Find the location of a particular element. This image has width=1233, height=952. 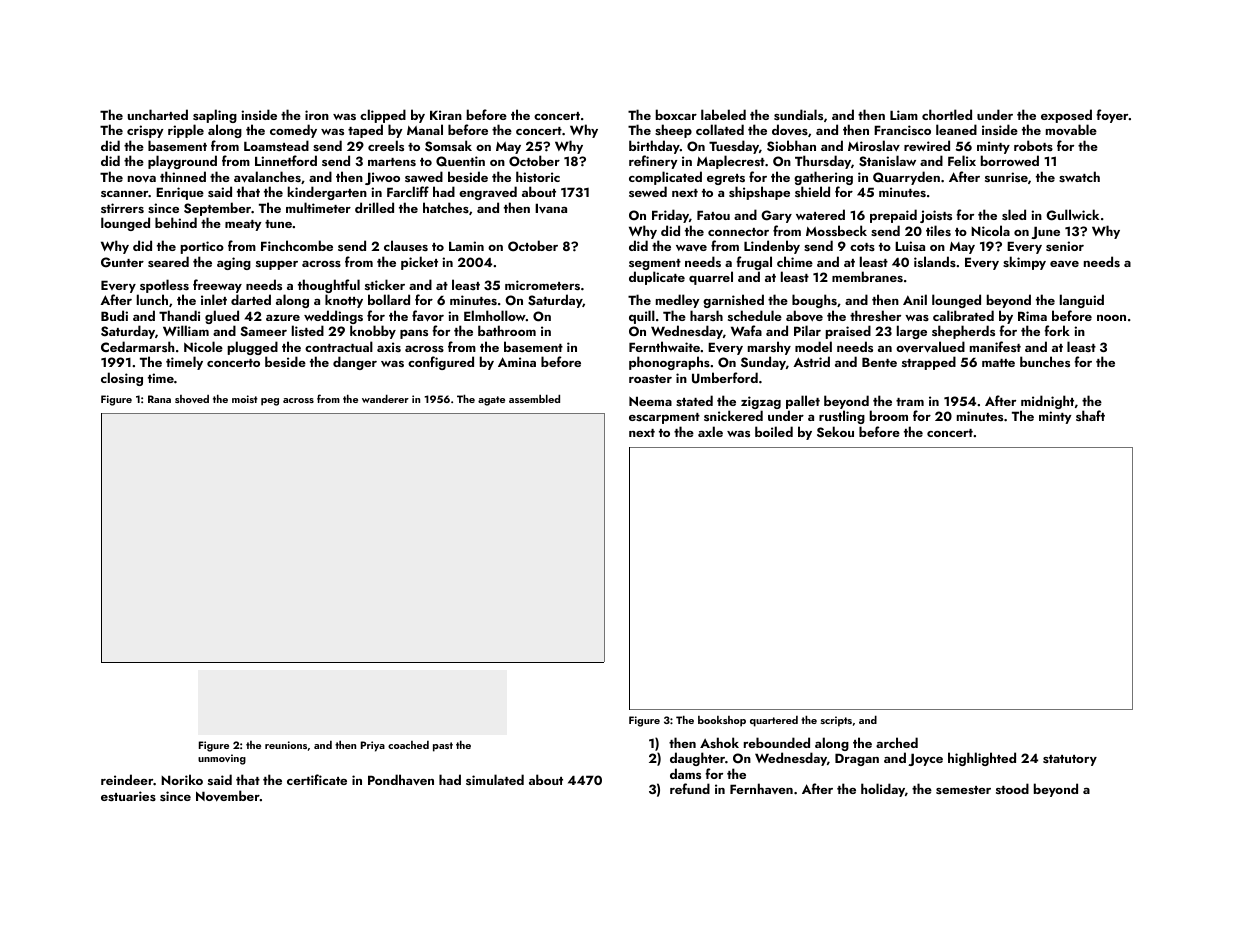

midnight is located at coordinates (1047, 403).
